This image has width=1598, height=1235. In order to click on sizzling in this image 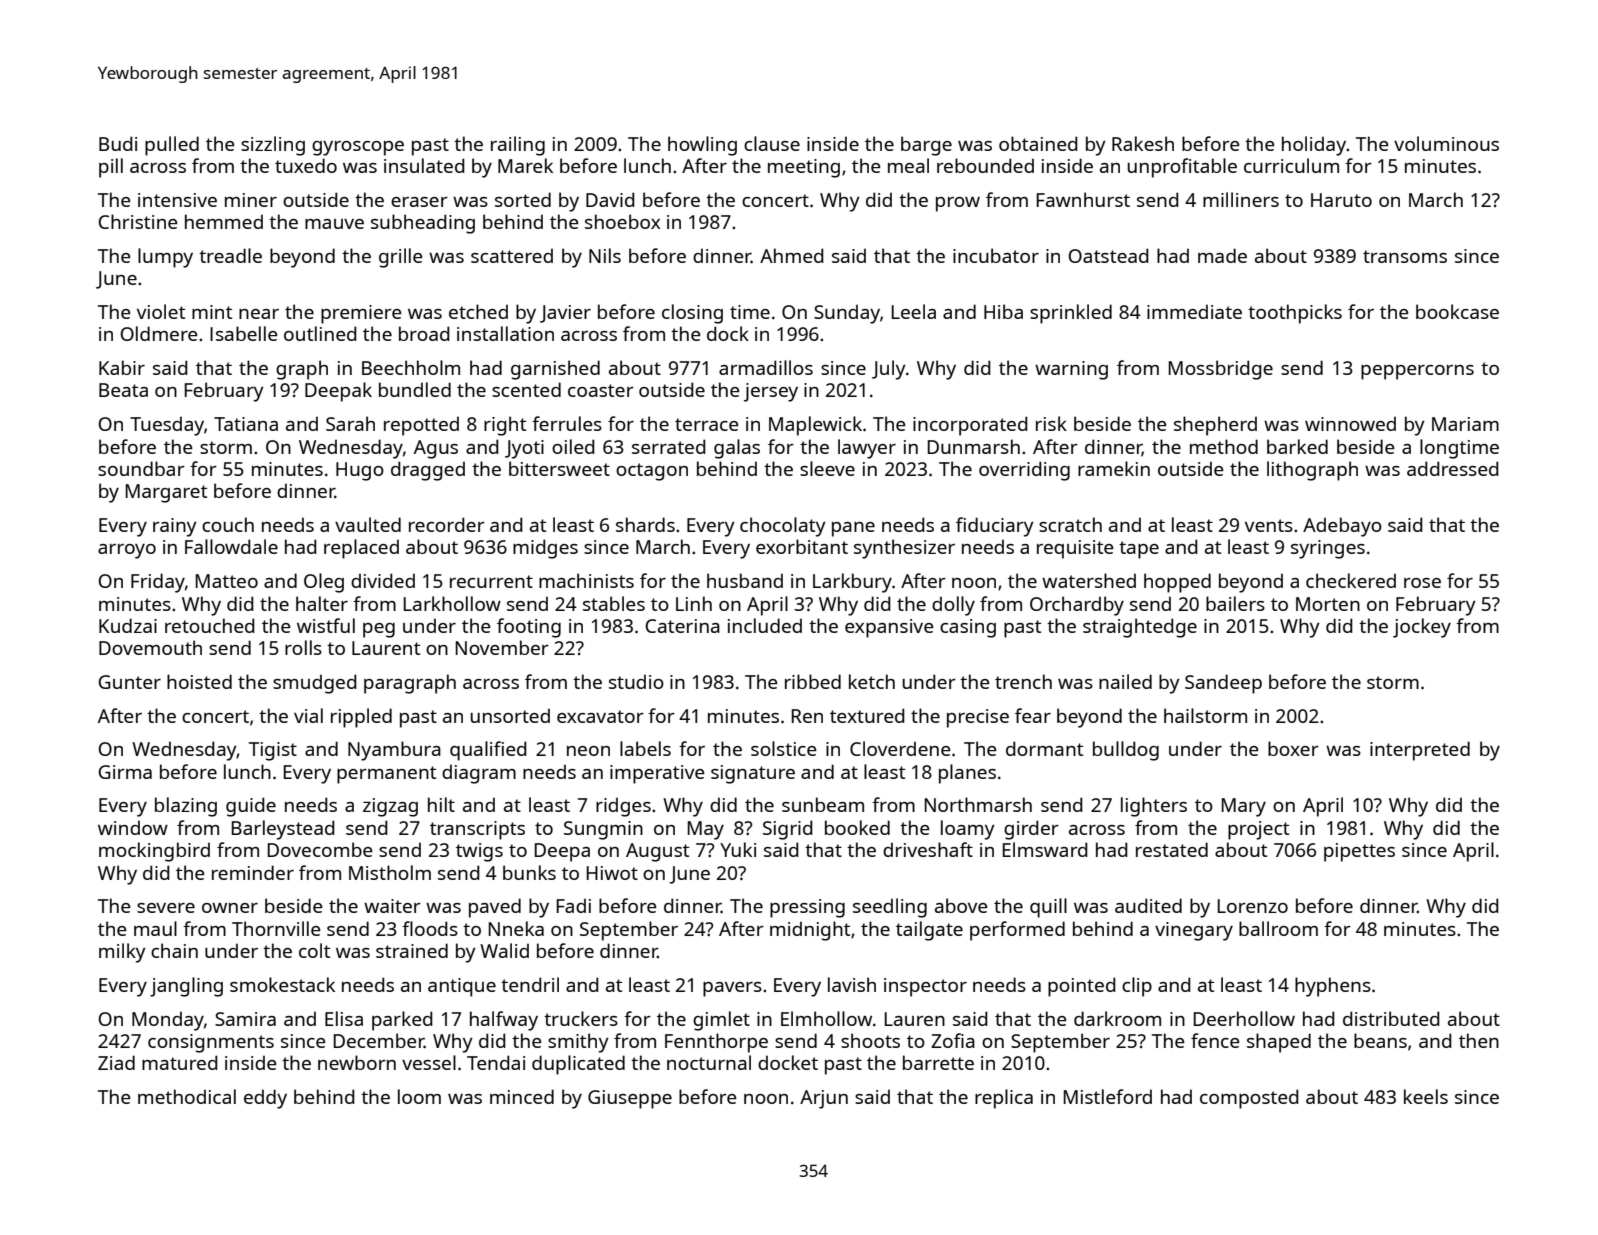, I will do `click(273, 146)`.
